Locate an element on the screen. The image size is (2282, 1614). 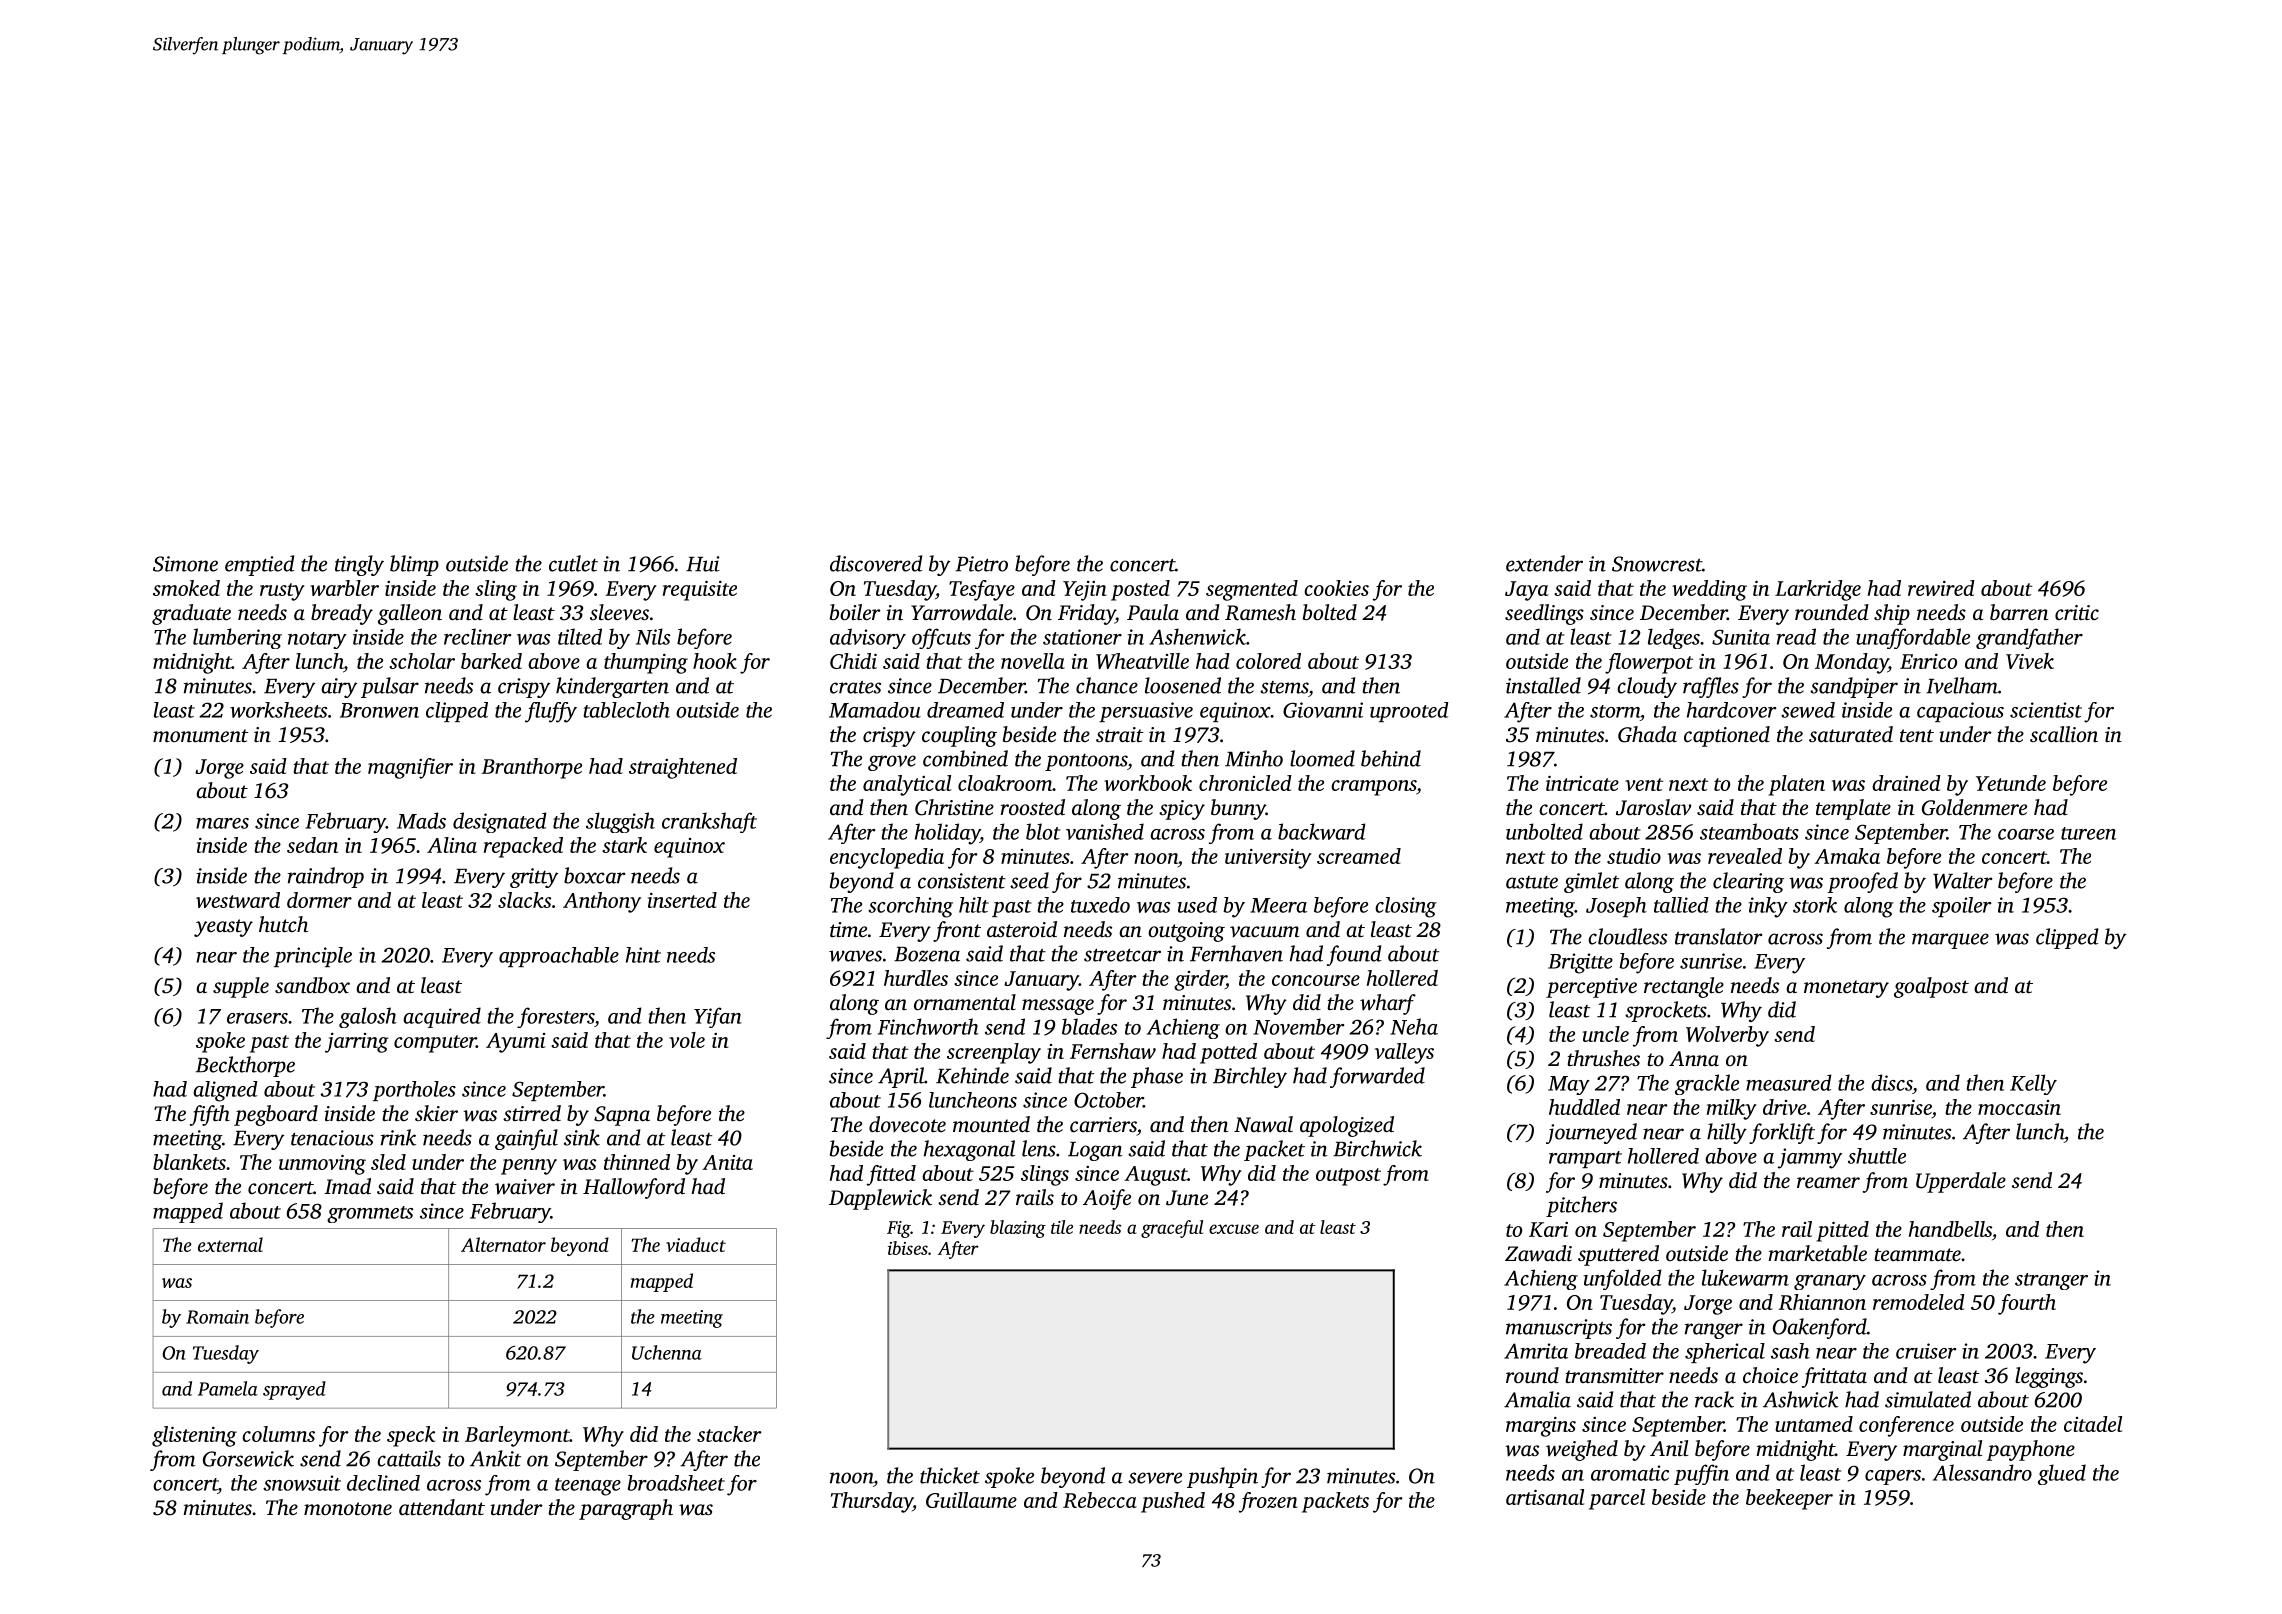
translator is located at coordinates (1718, 936).
